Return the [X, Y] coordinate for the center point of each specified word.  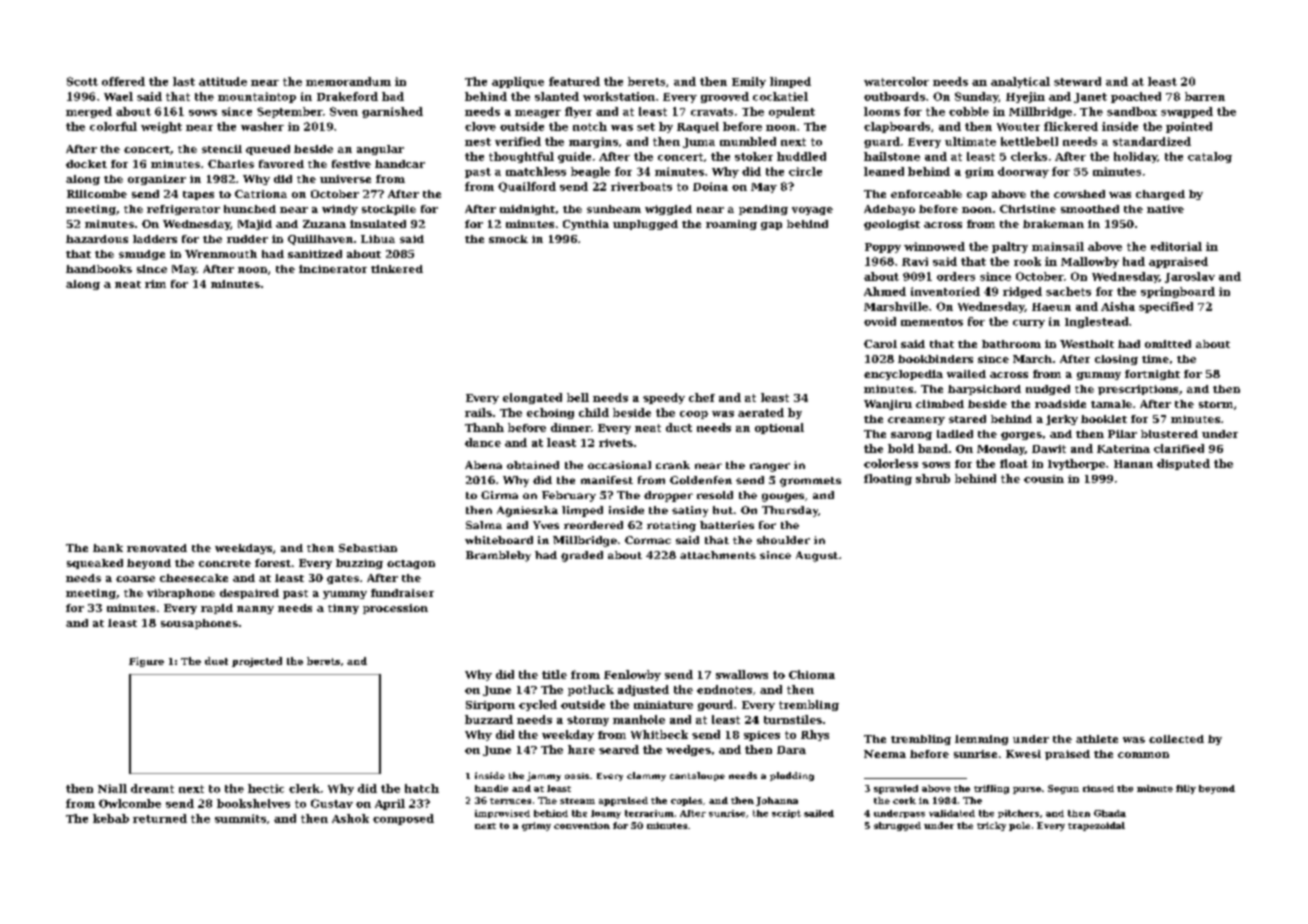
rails [478, 412]
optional [779, 428]
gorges [1021, 436]
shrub [933, 478]
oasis [577, 776]
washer [262, 126]
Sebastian [368, 548]
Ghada [1110, 813]
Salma [484, 525]
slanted [557, 96]
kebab [111, 818]
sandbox [1132, 111]
